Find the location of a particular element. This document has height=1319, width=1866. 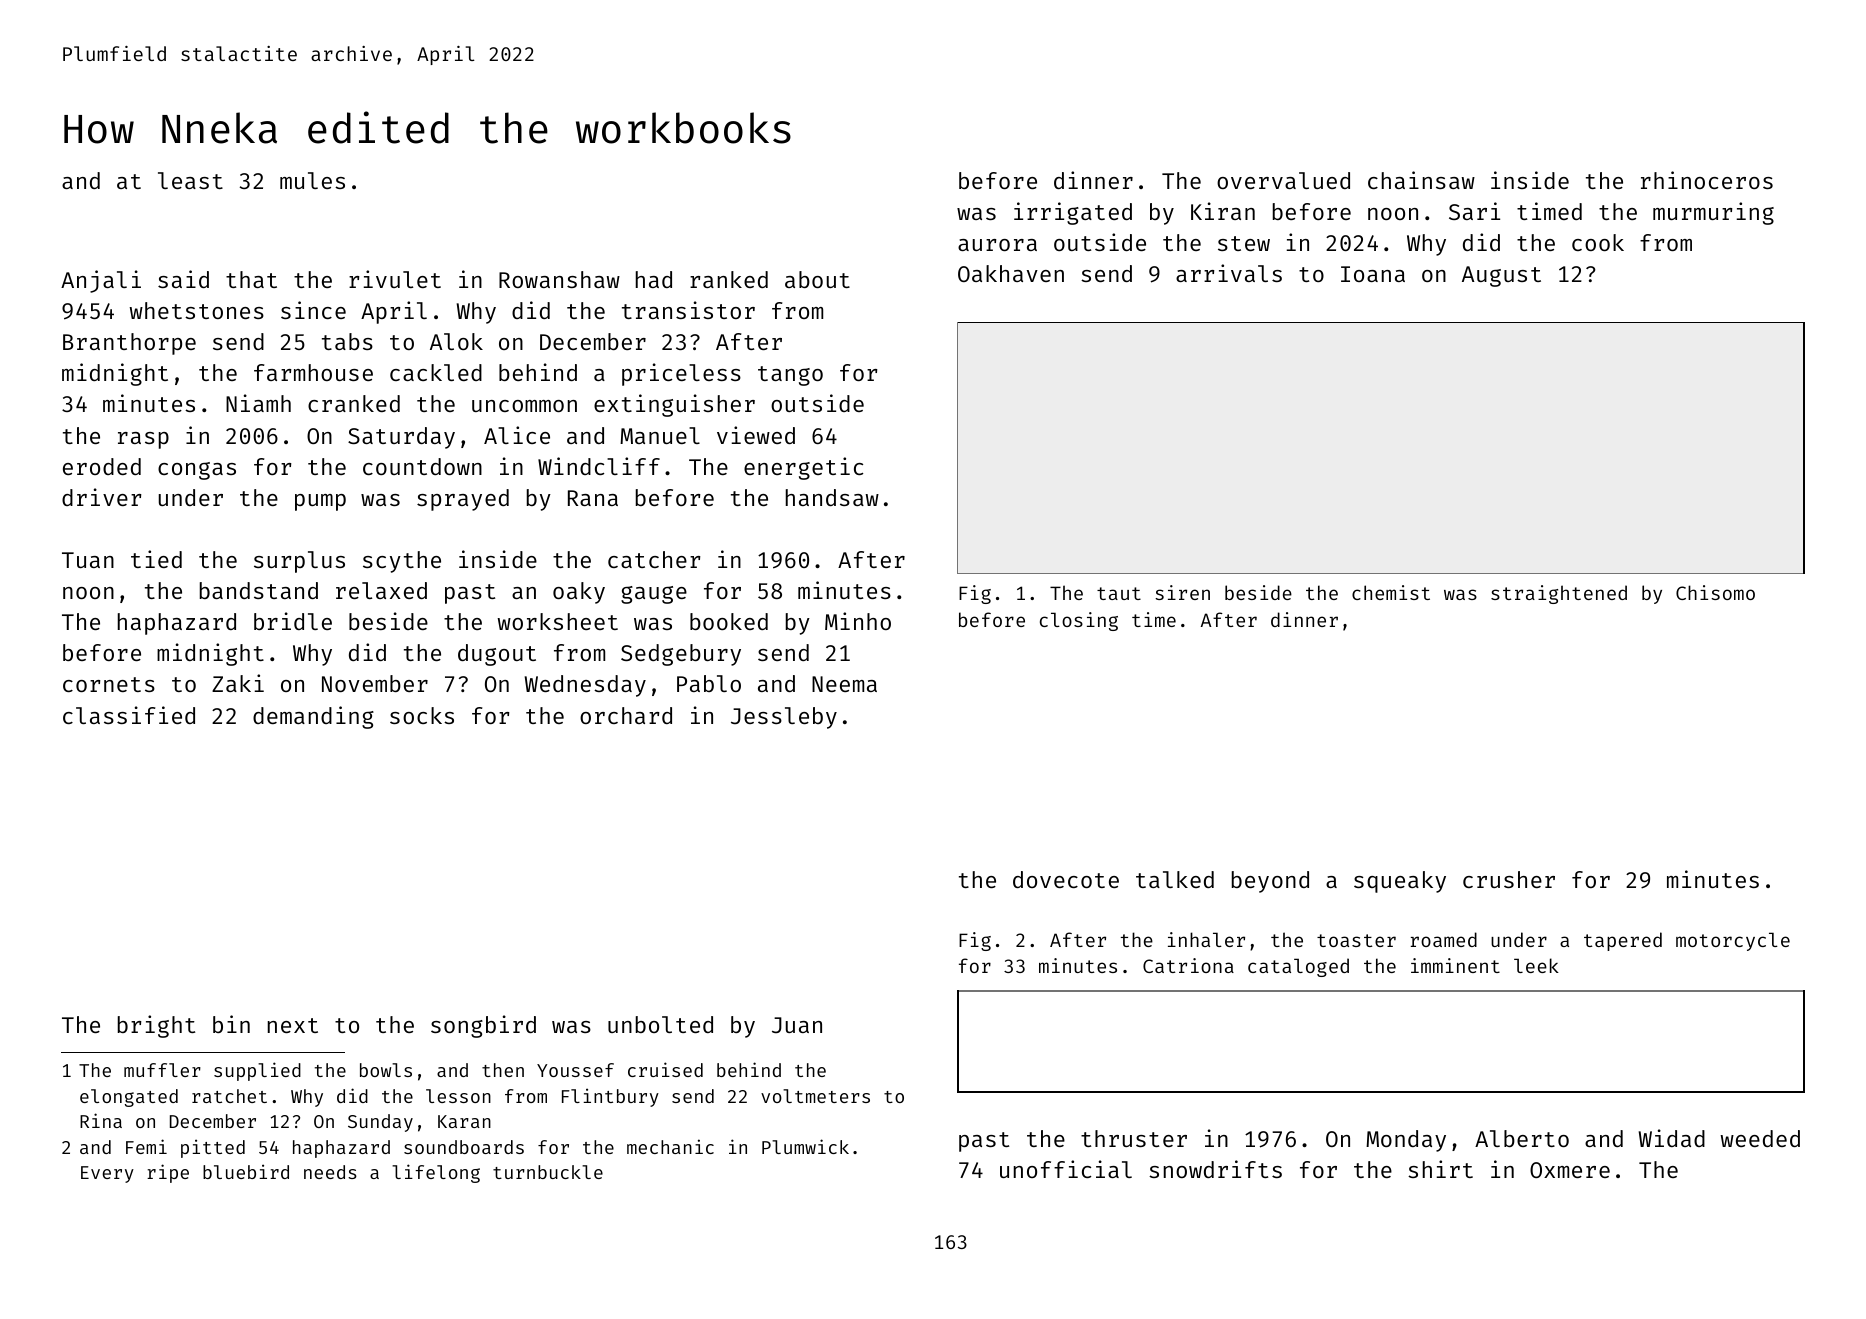

Oxmere is located at coordinates (1570, 1170).
